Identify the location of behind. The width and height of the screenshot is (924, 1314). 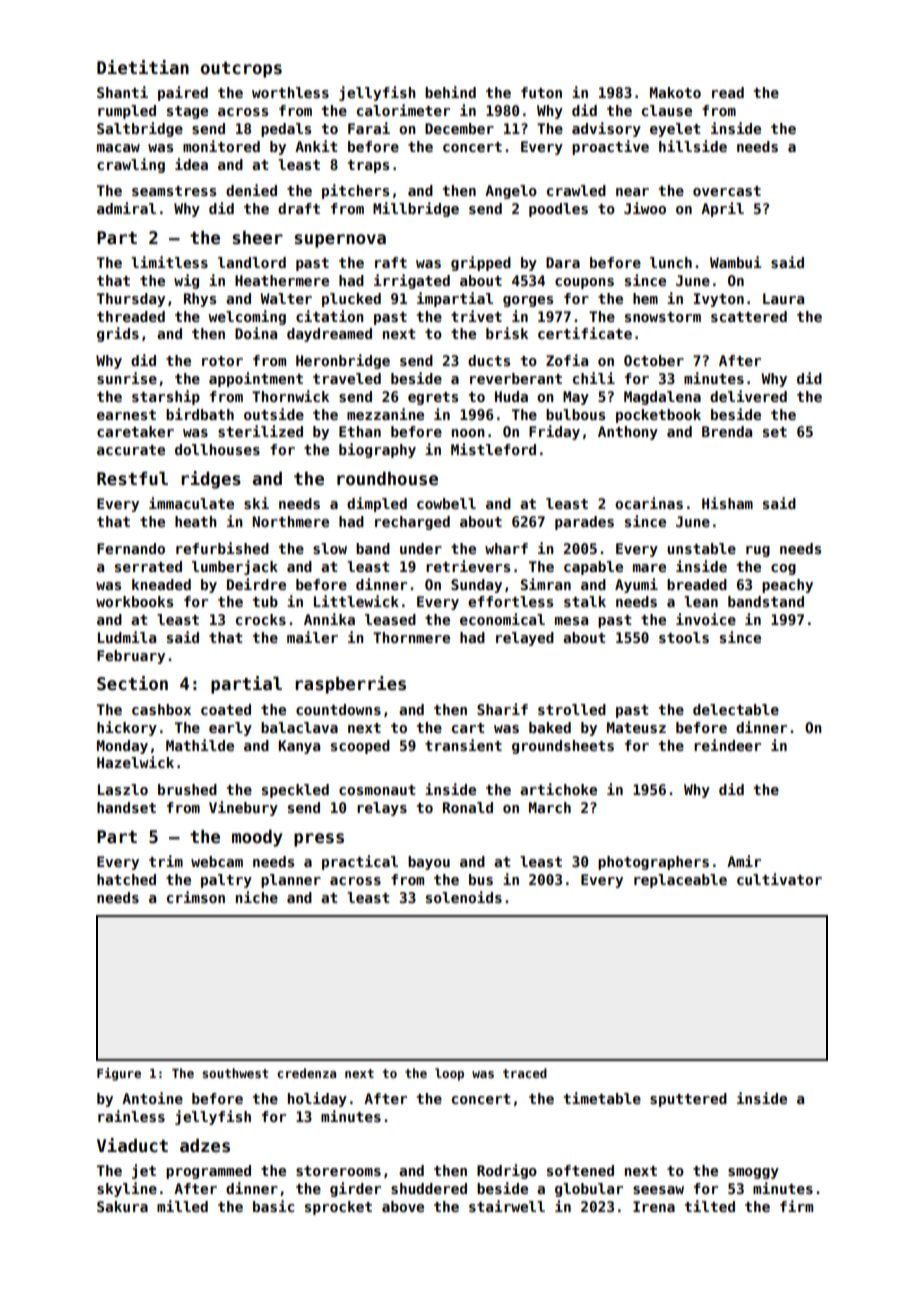
(450, 92).
